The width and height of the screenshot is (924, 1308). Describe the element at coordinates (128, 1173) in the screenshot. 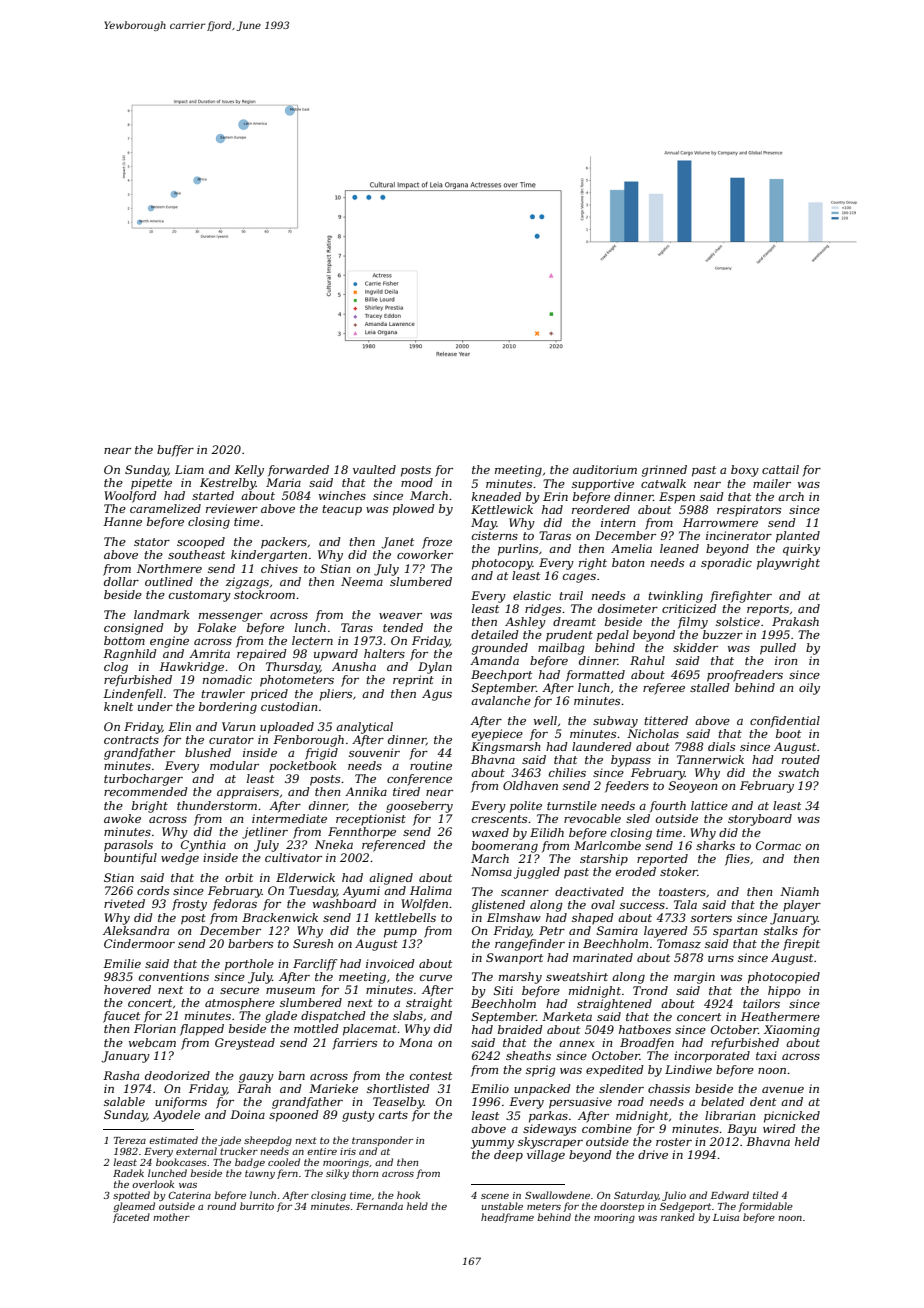

I see `Radek` at that location.
